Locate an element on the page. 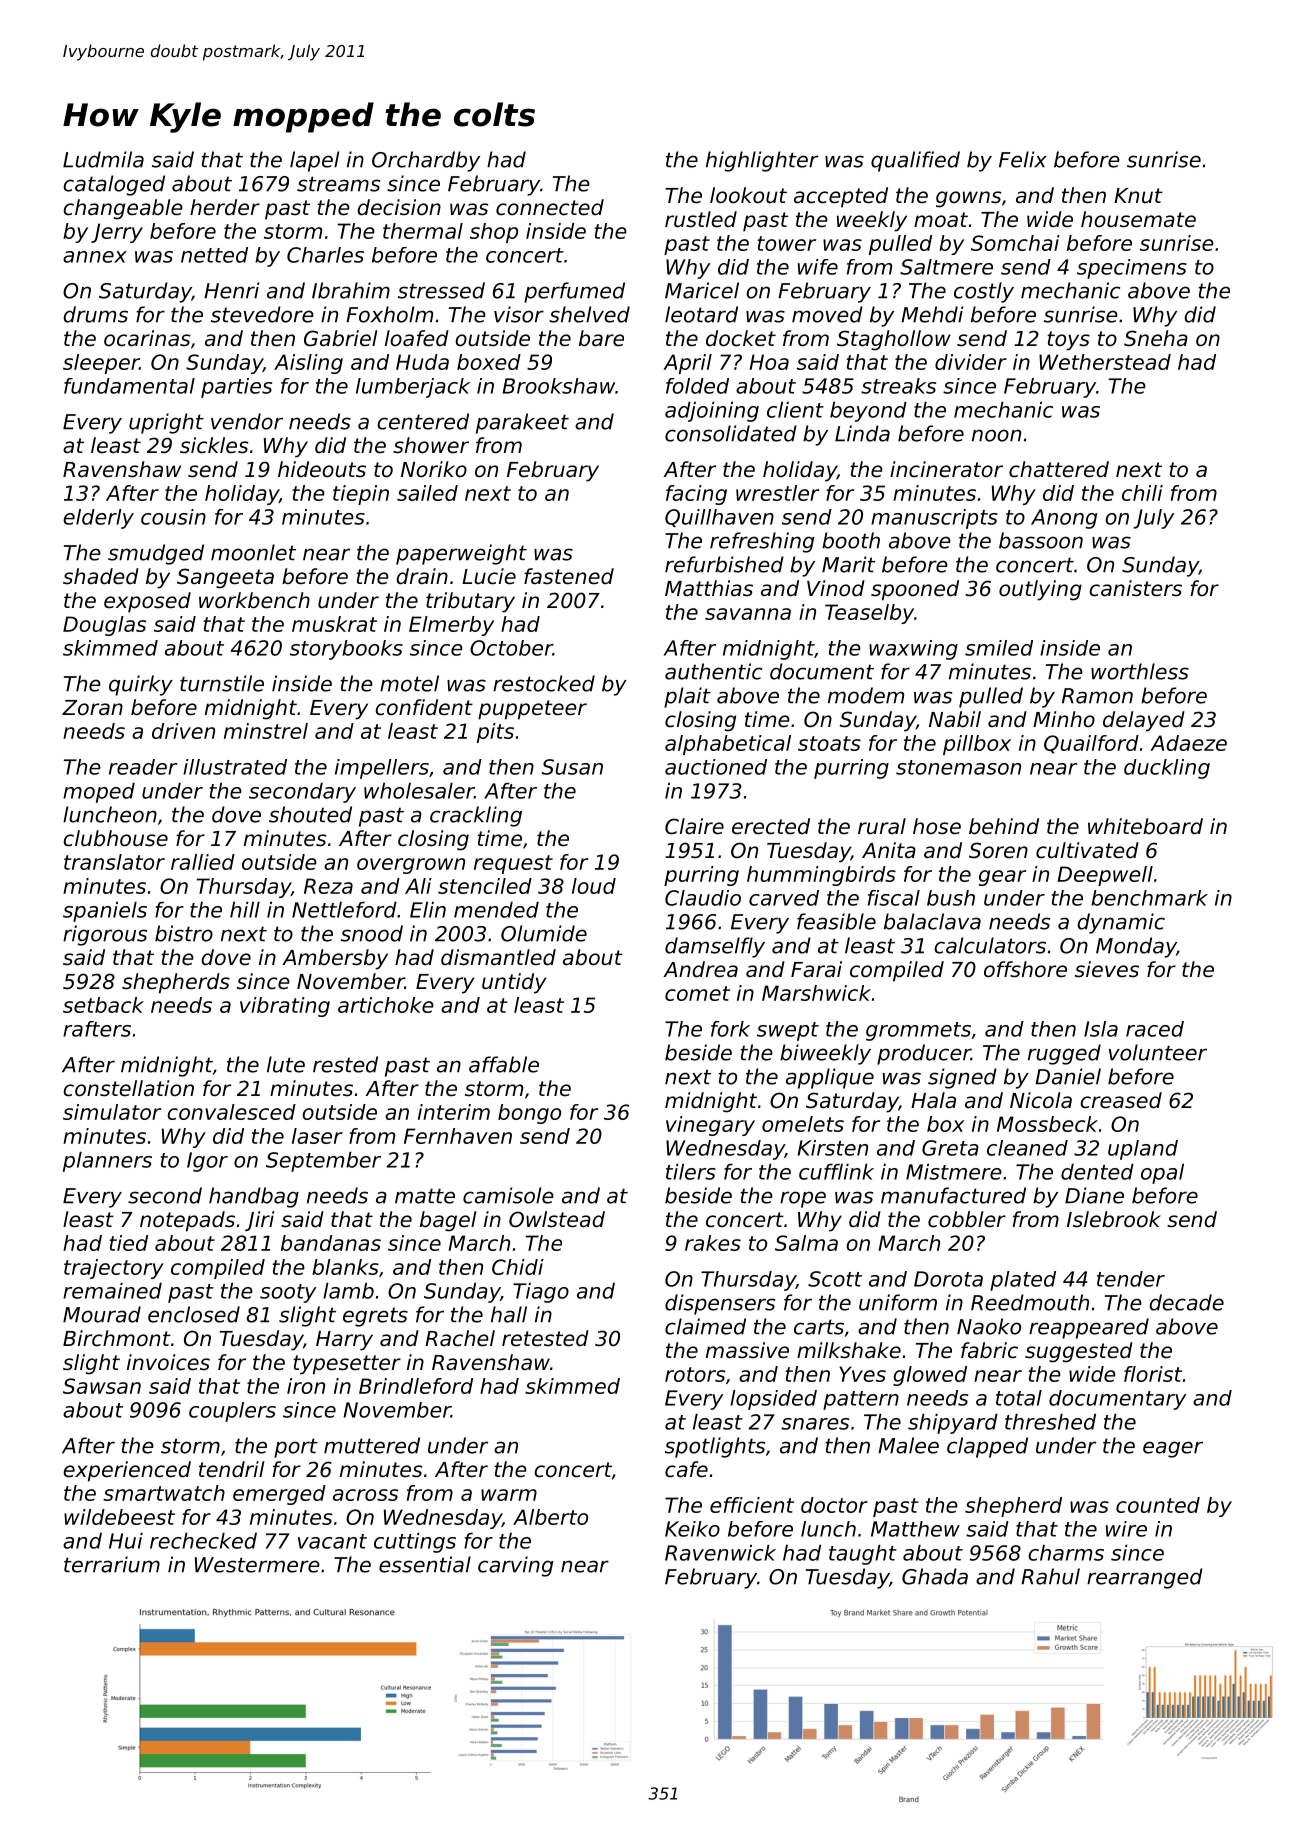  bistro is located at coordinates (184, 933).
